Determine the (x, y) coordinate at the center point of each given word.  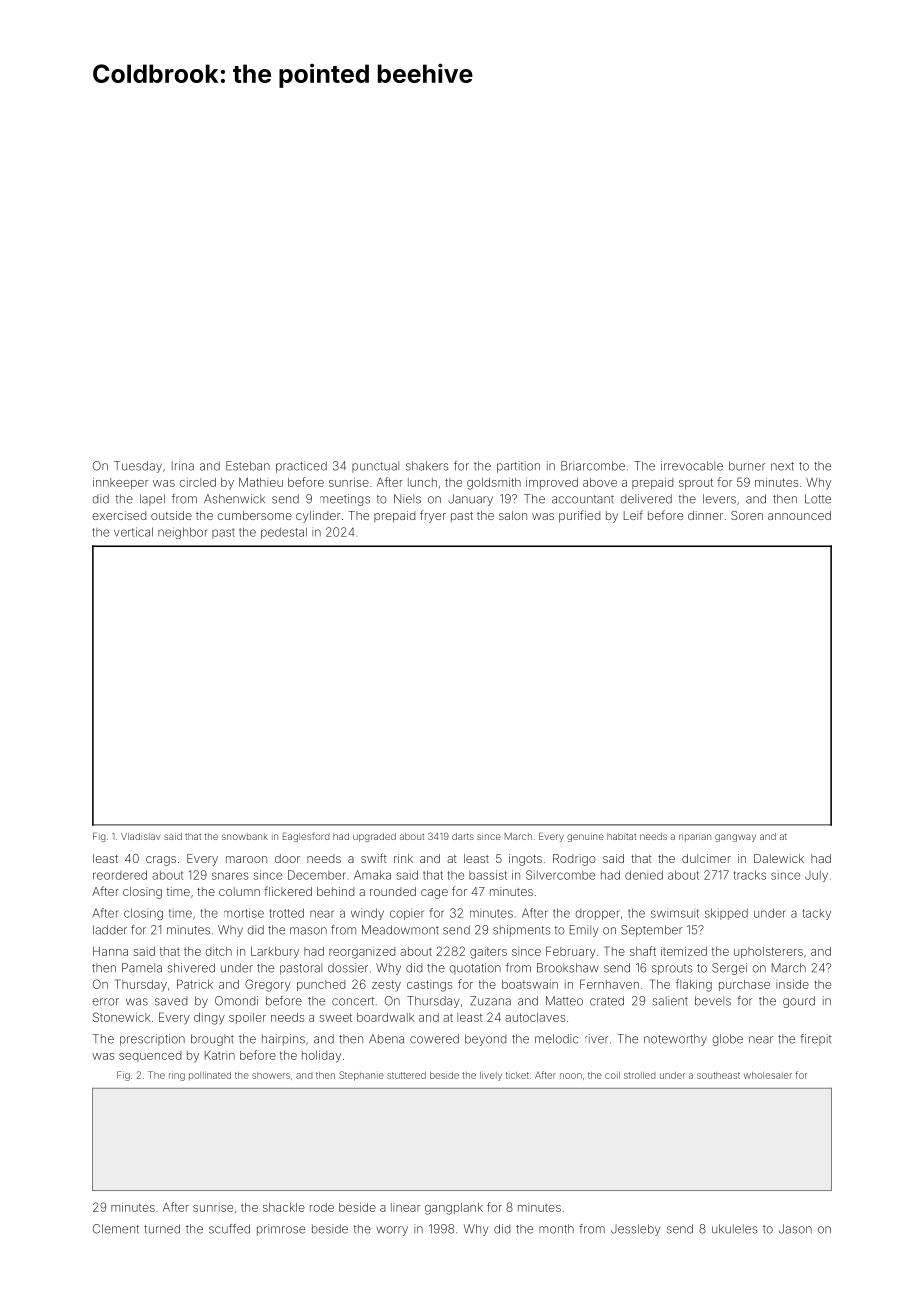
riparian (695, 838)
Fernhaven (609, 984)
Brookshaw (568, 968)
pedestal (284, 533)
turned (162, 1229)
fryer (433, 516)
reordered (120, 875)
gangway (735, 838)
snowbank (245, 836)
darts (463, 836)
